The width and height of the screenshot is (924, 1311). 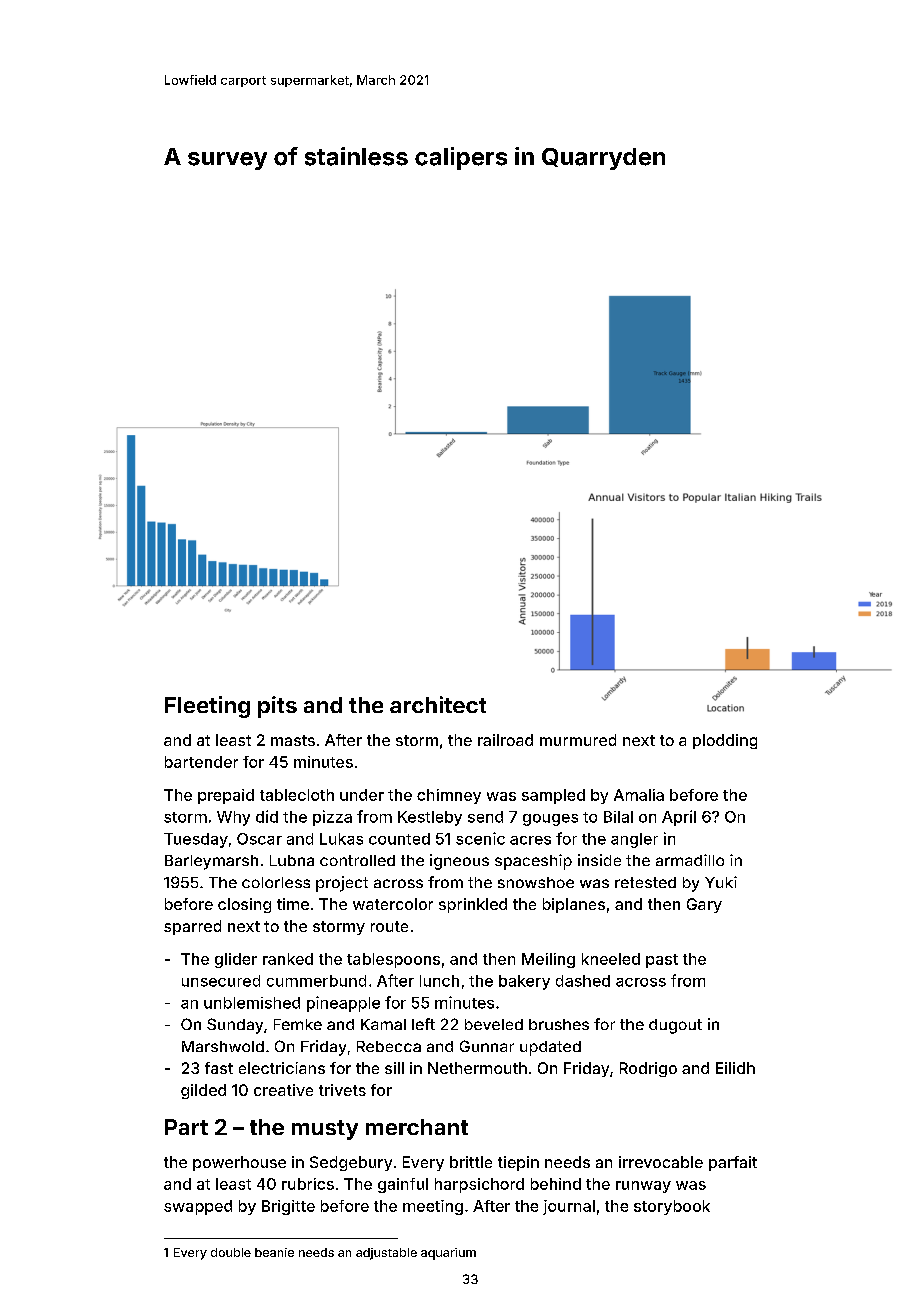 What do you see at coordinates (672, 1207) in the screenshot?
I see `storybook` at bounding box center [672, 1207].
